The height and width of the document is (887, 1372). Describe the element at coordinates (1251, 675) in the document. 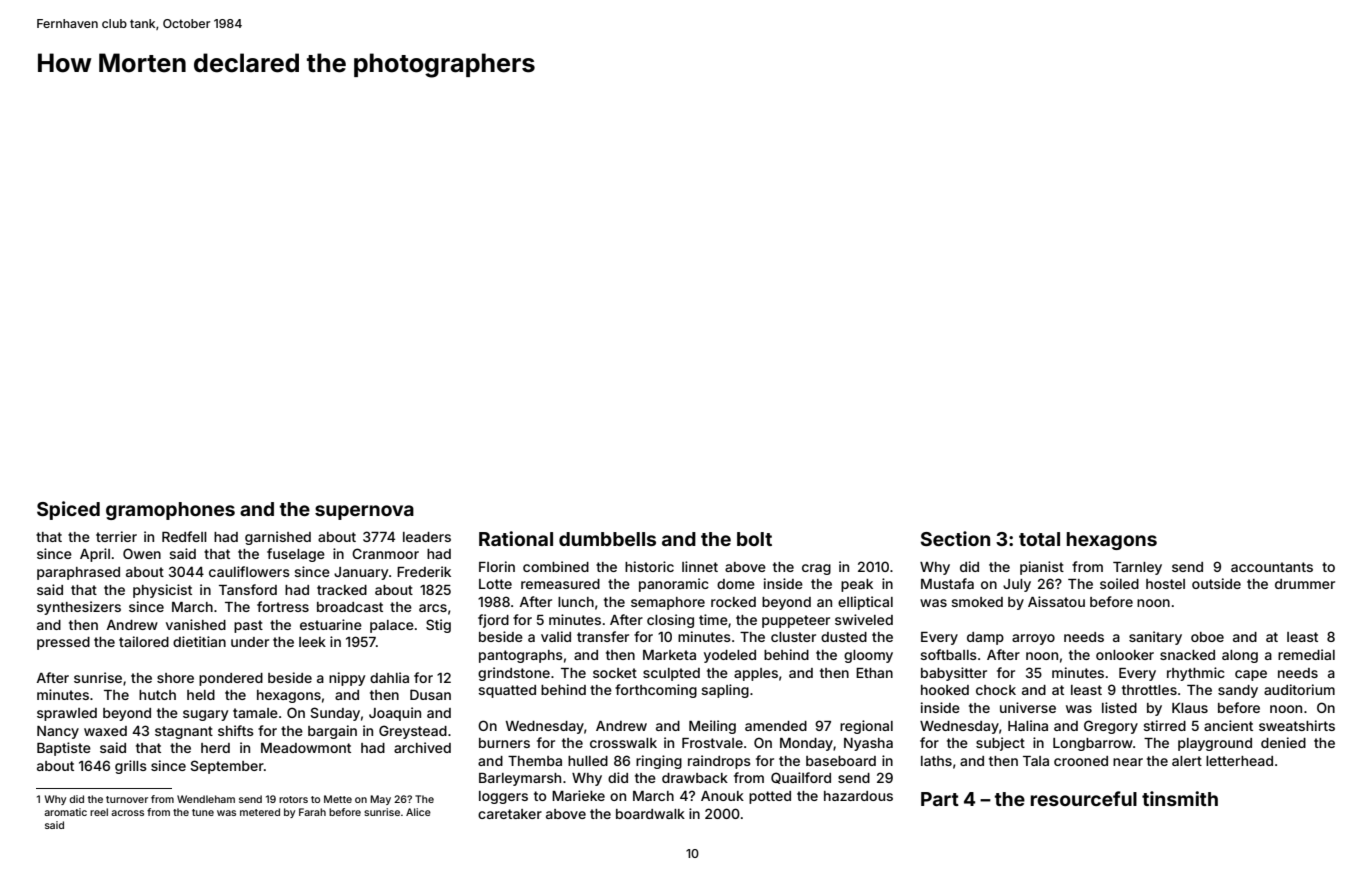

I see `cape` at that location.
